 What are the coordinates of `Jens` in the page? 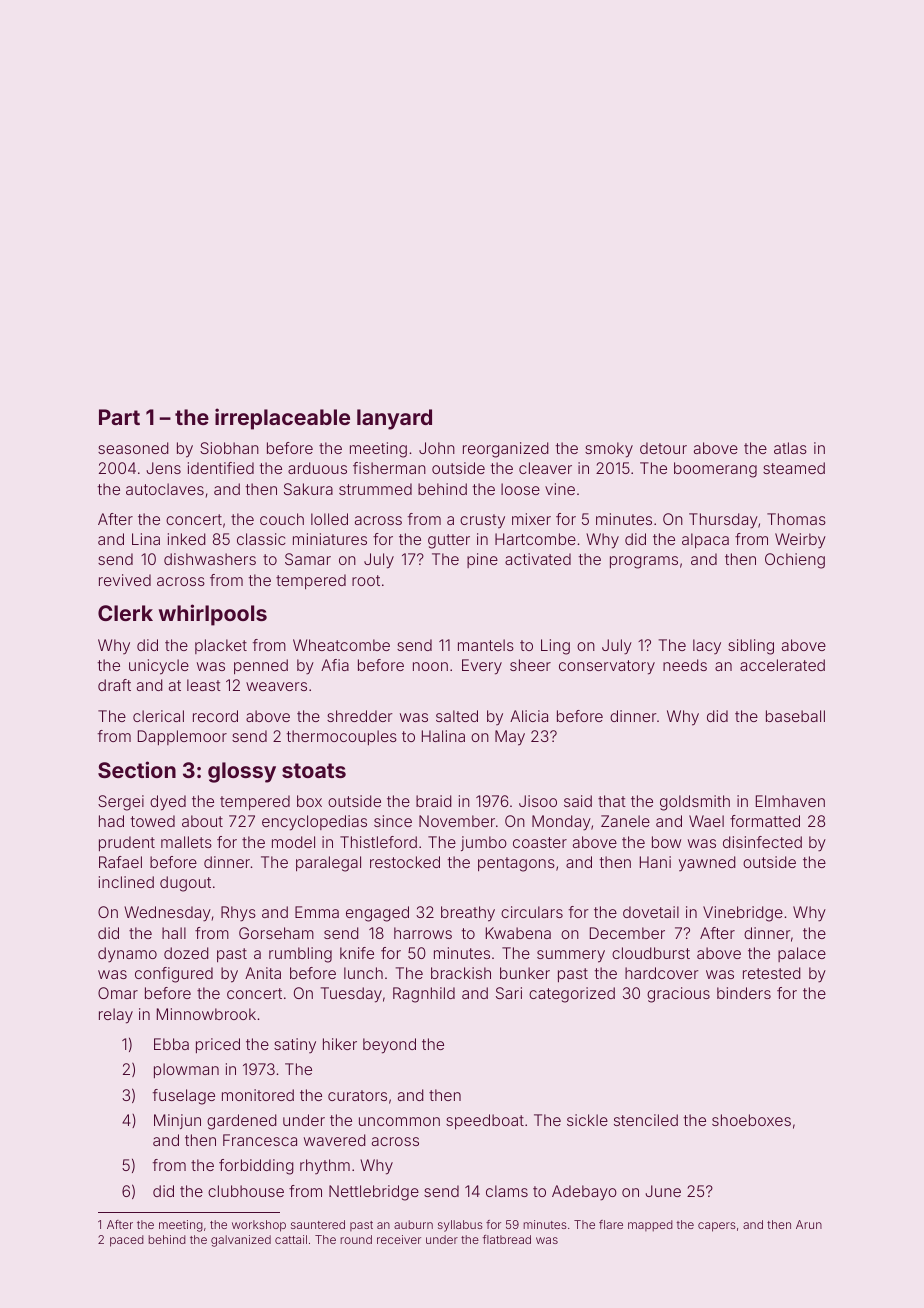 It's located at (163, 468).
